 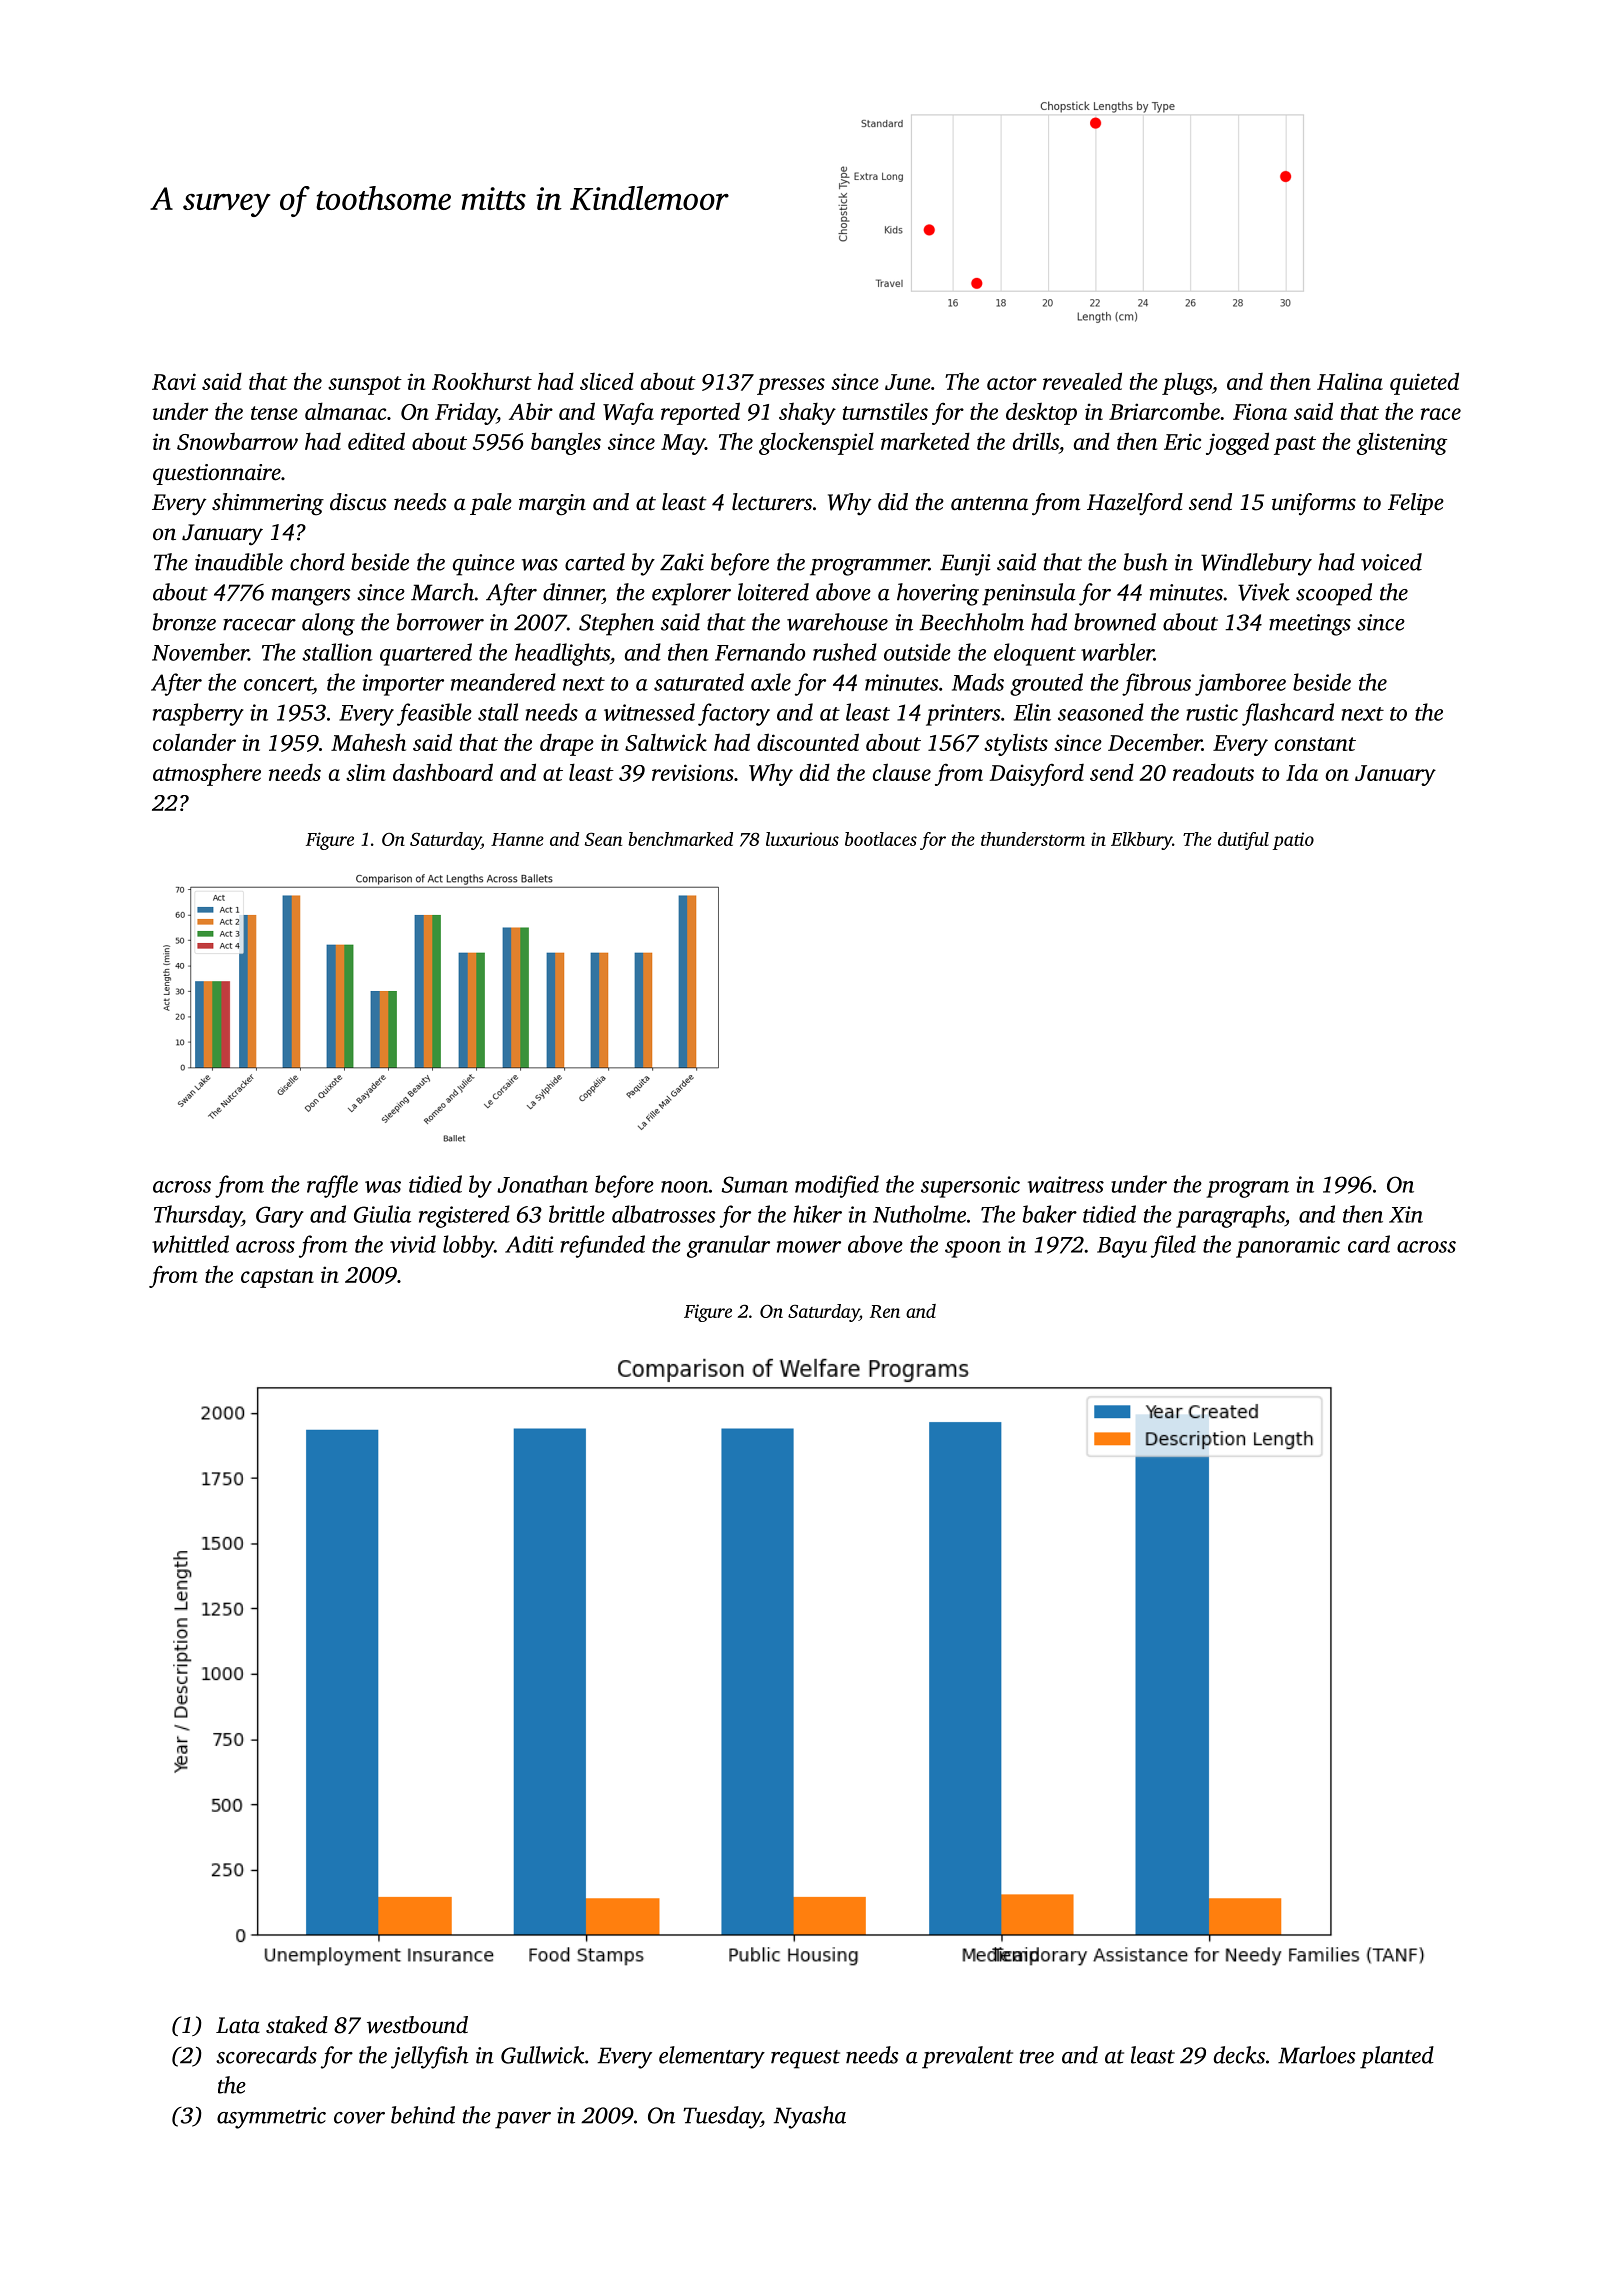 What do you see at coordinates (365, 385) in the image?
I see `sunspot` at bounding box center [365, 385].
